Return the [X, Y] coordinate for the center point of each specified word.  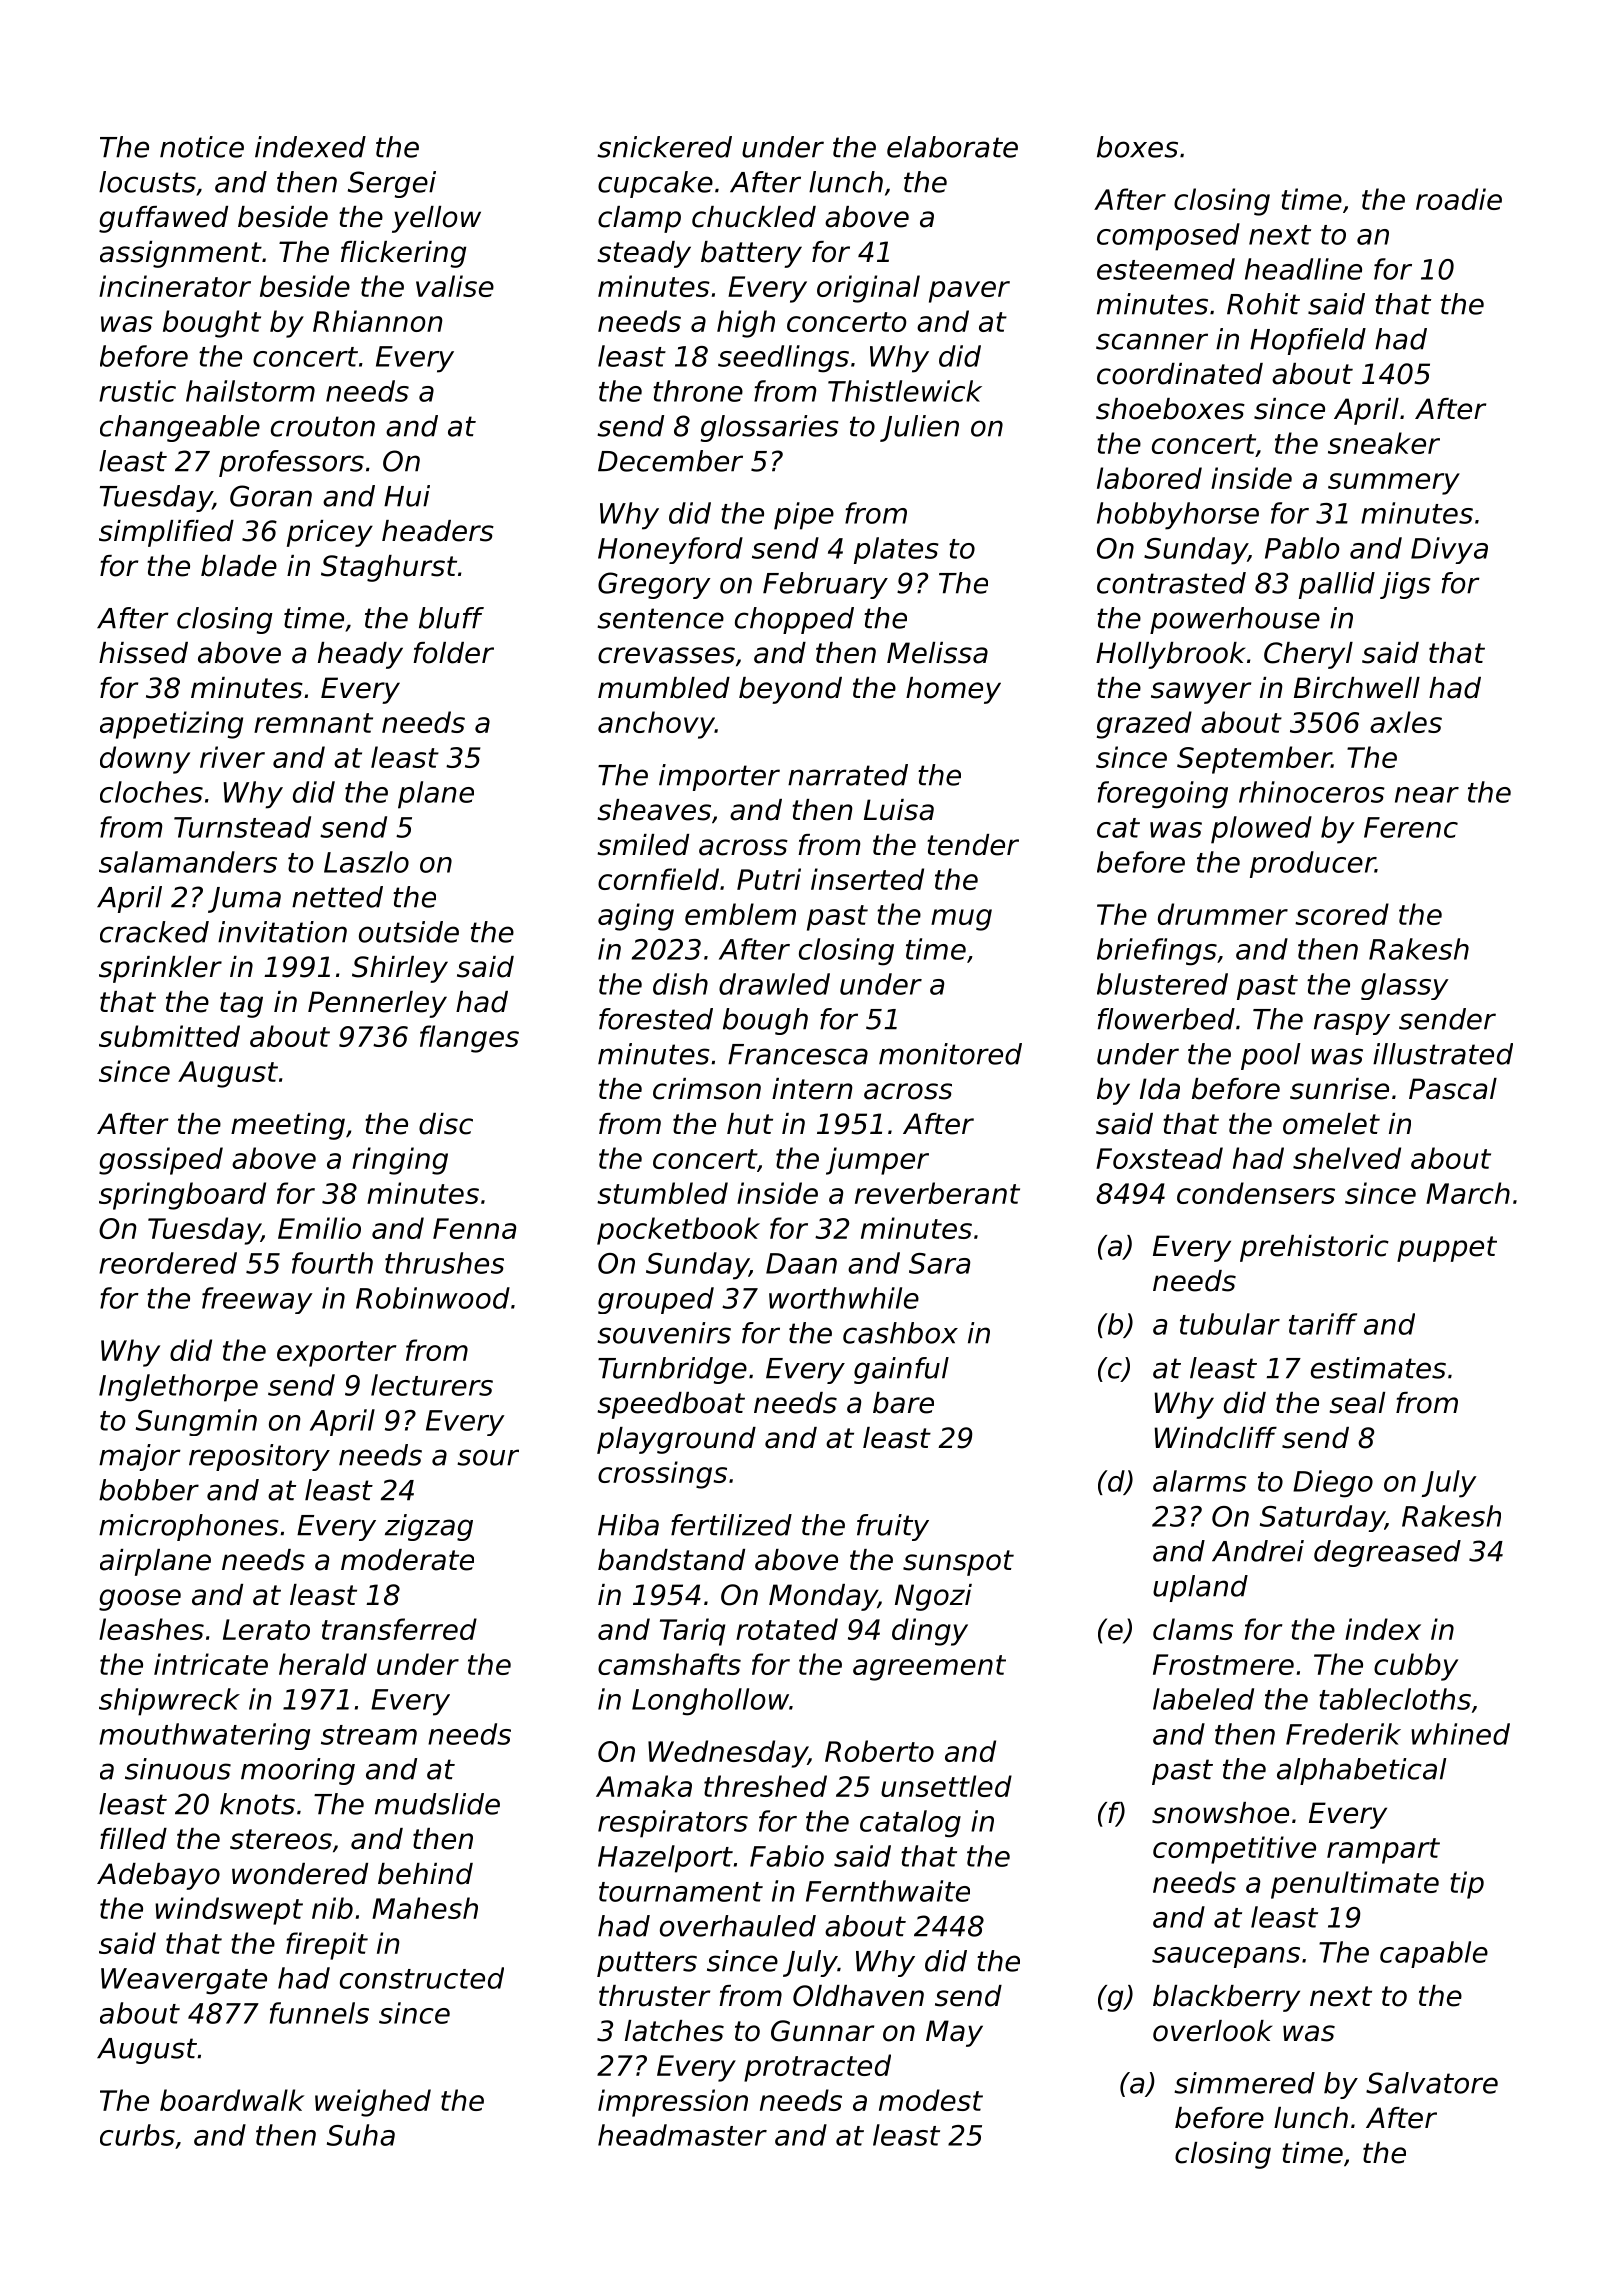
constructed [422, 1978]
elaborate [952, 147]
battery [751, 254]
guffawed [163, 219]
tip [1467, 1885]
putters [647, 1964]
